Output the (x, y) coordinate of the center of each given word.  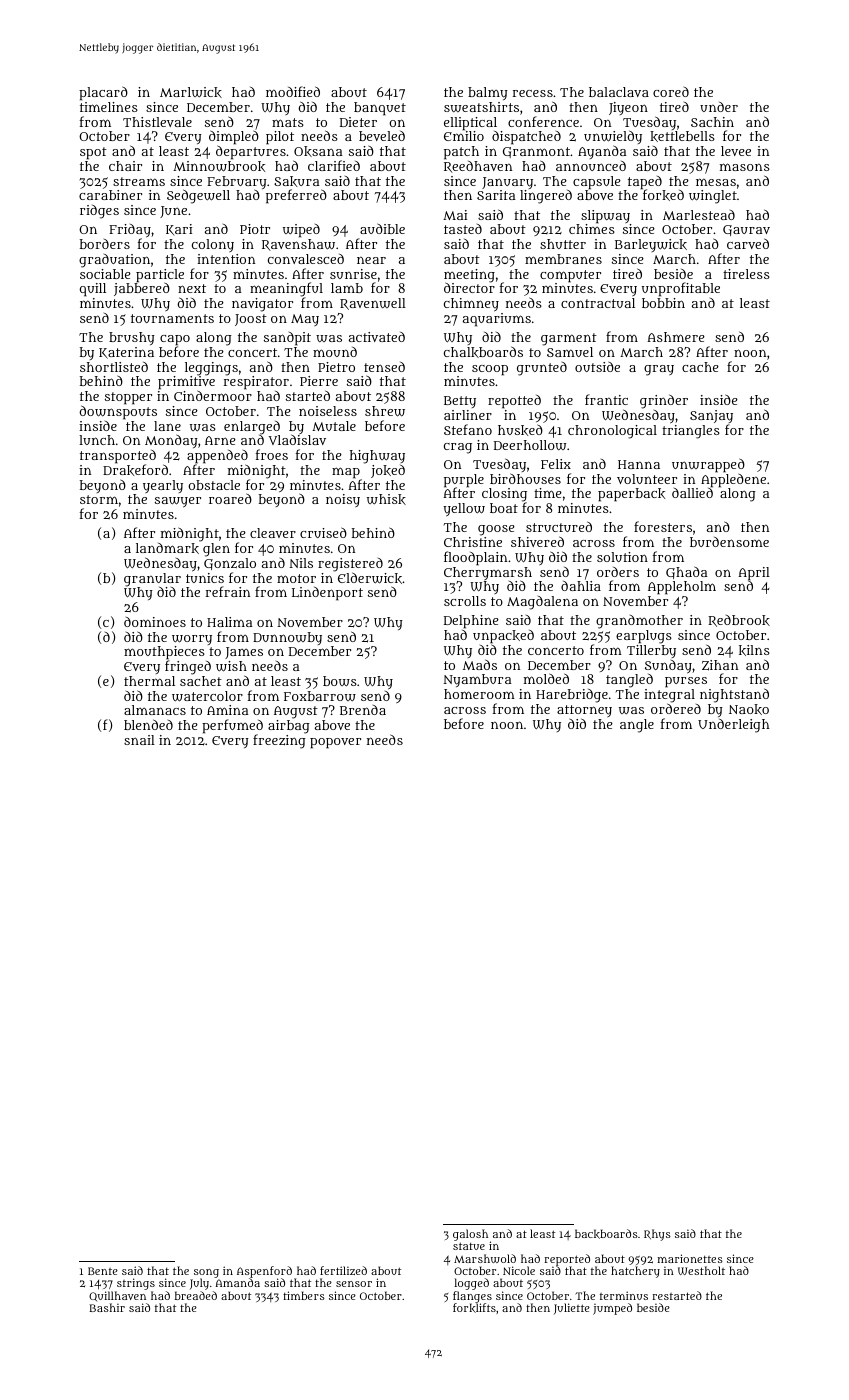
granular (152, 580)
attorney (584, 711)
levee (736, 151)
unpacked (503, 637)
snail (139, 740)
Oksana (318, 151)
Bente (103, 1271)
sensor (354, 1284)
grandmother (639, 622)
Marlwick (191, 92)
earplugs (644, 637)
